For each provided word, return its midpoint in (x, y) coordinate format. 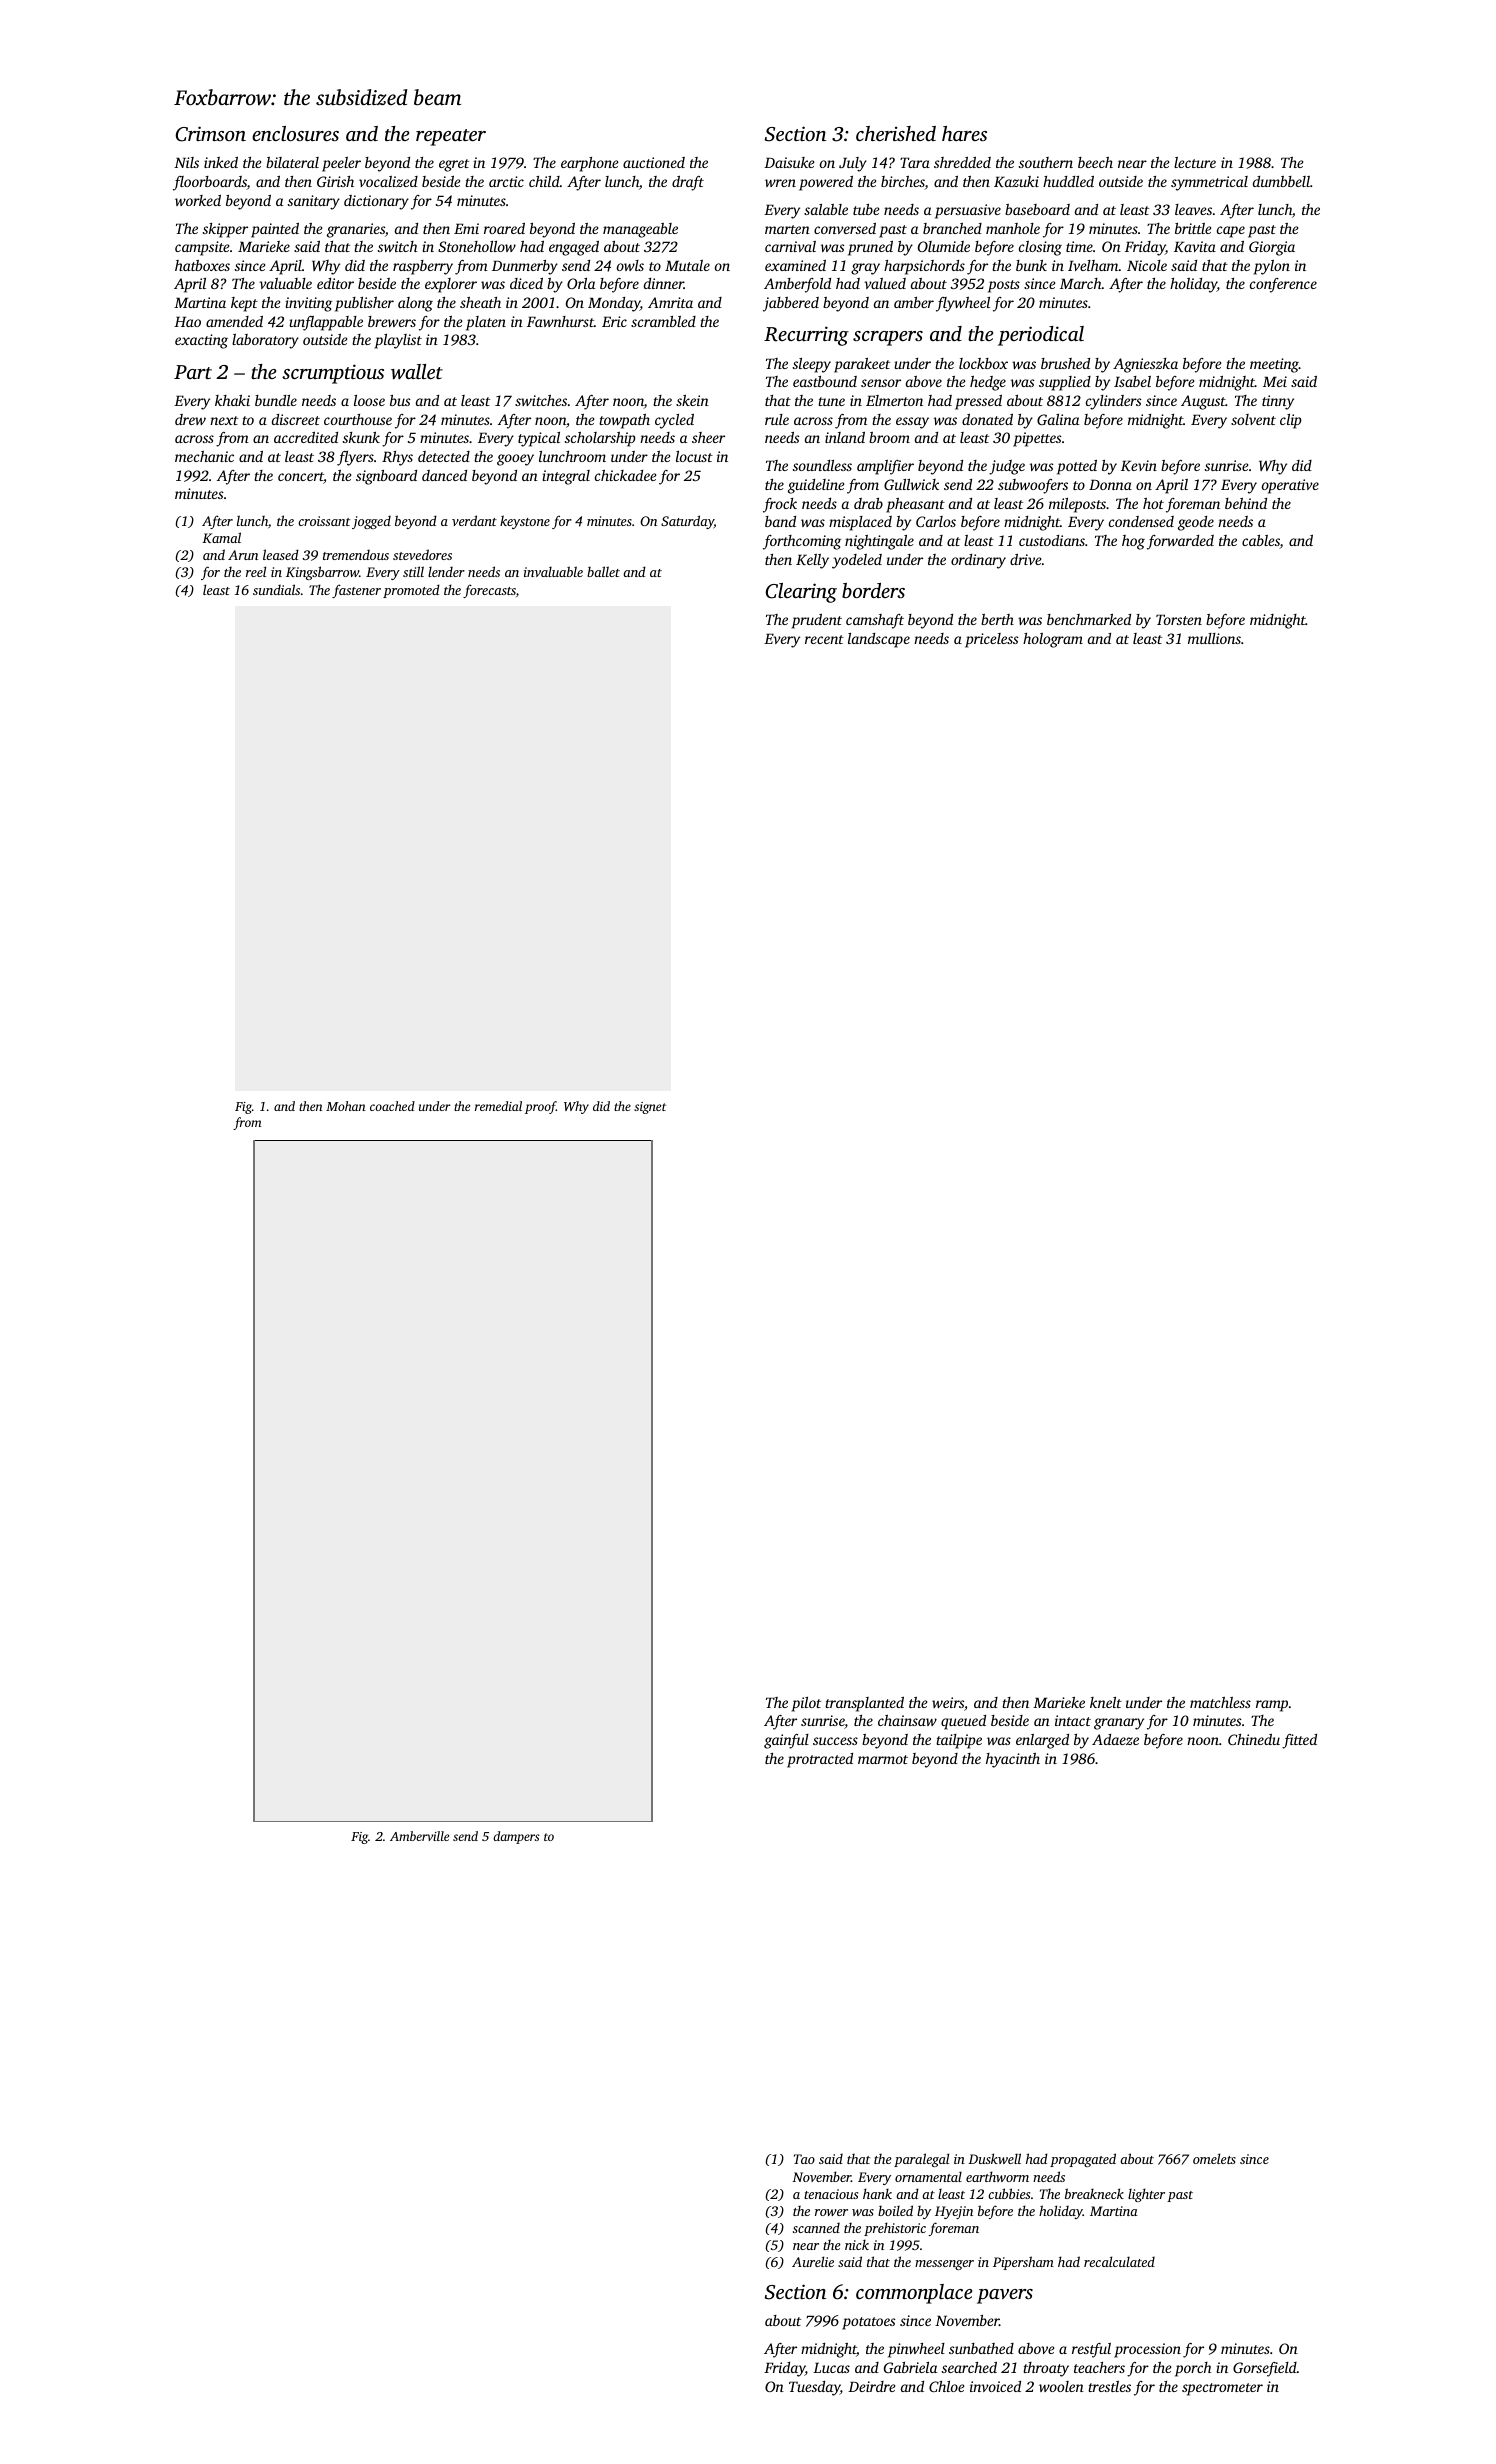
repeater (451, 137)
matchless (1220, 1702)
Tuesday (814, 2388)
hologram (1053, 640)
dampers (516, 1837)
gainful (786, 1741)
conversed (845, 228)
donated (987, 419)
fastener (356, 591)
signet (650, 1108)
